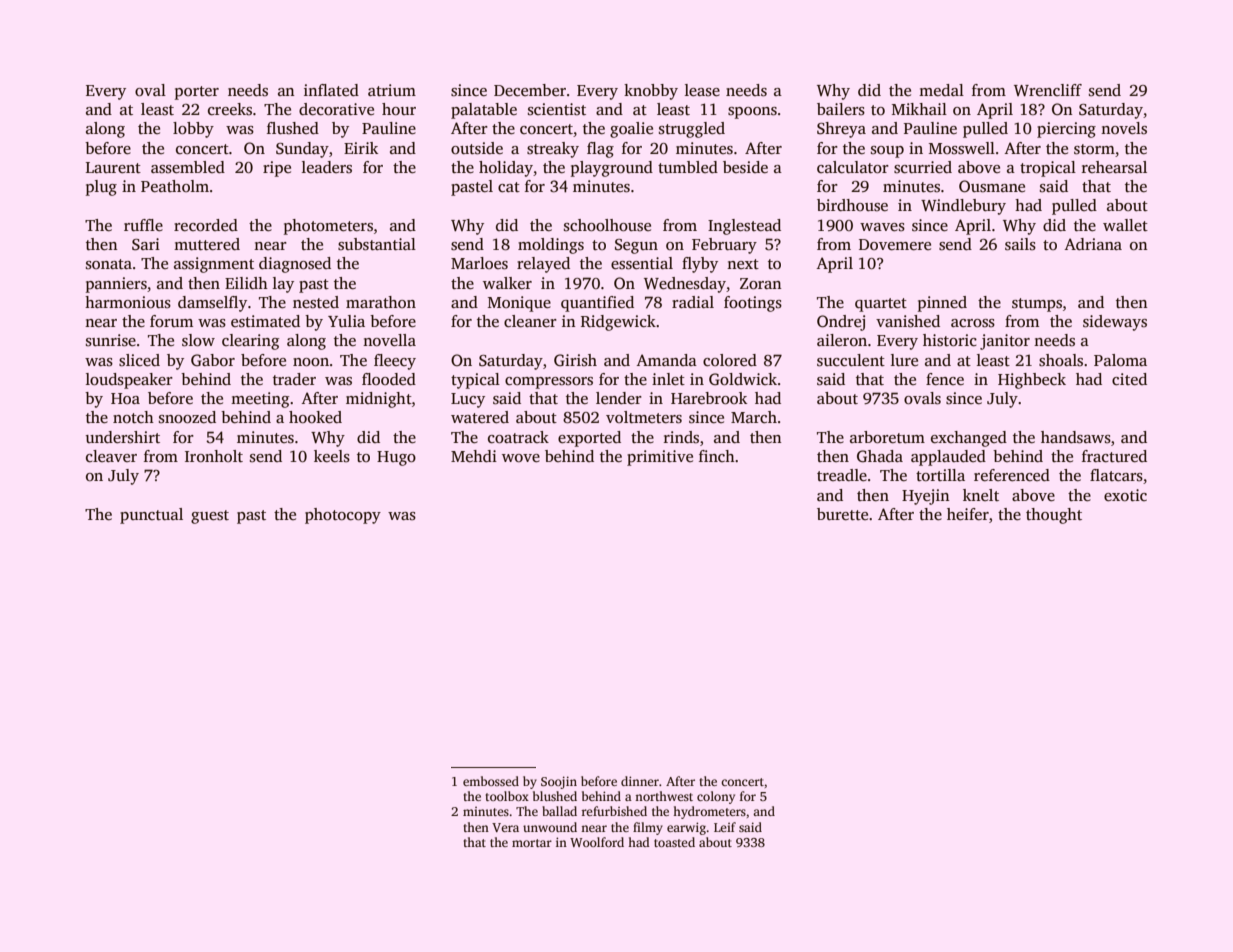 This page has width=1233, height=952. What do you see at coordinates (559, 782) in the page?
I see `Soojin` at bounding box center [559, 782].
